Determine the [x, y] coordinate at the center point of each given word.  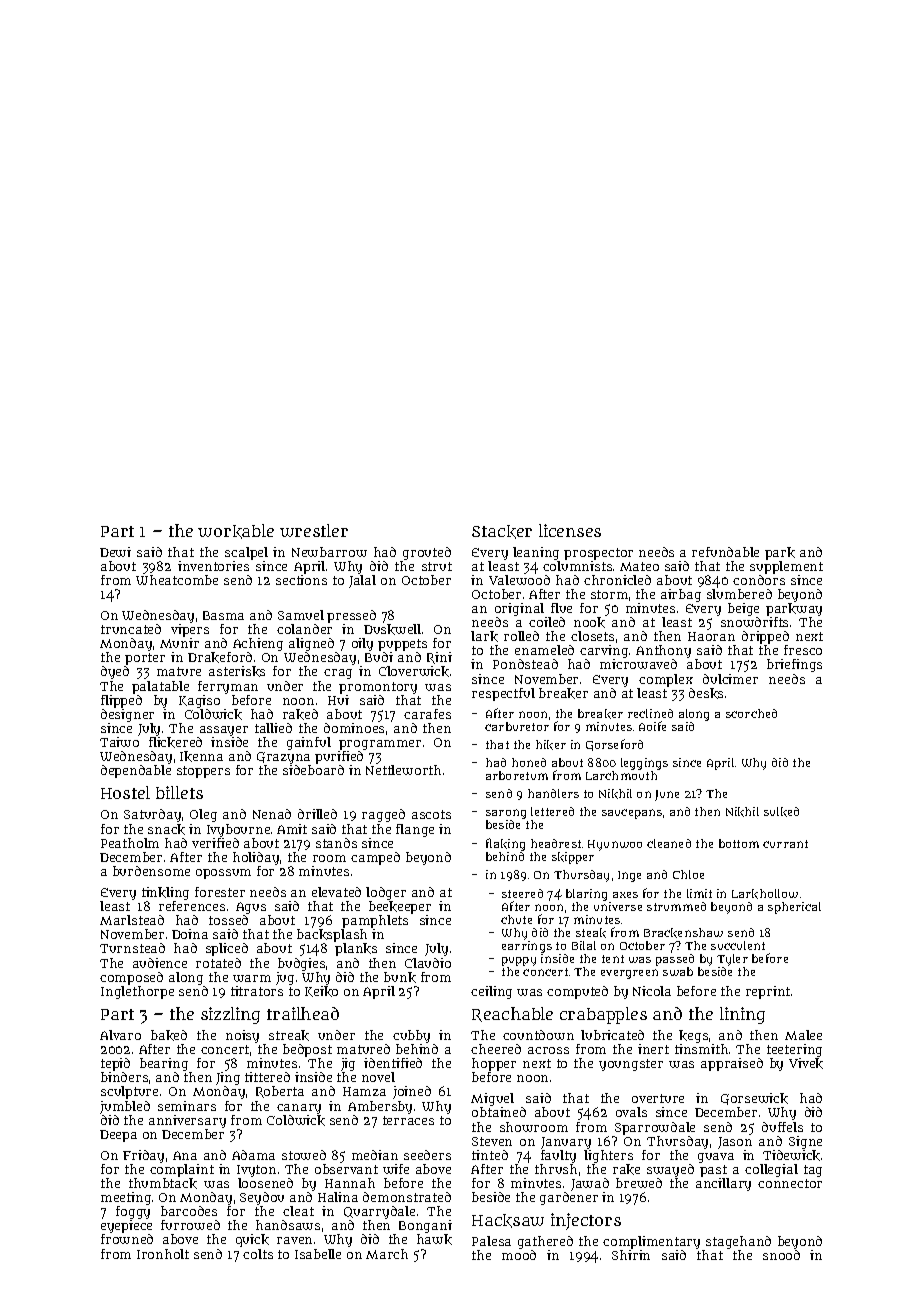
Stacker [502, 532]
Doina [190, 934]
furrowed [190, 1225]
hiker [551, 745]
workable [236, 531]
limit [699, 893]
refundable [725, 552]
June [667, 795]
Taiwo [119, 742]
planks [356, 950]
